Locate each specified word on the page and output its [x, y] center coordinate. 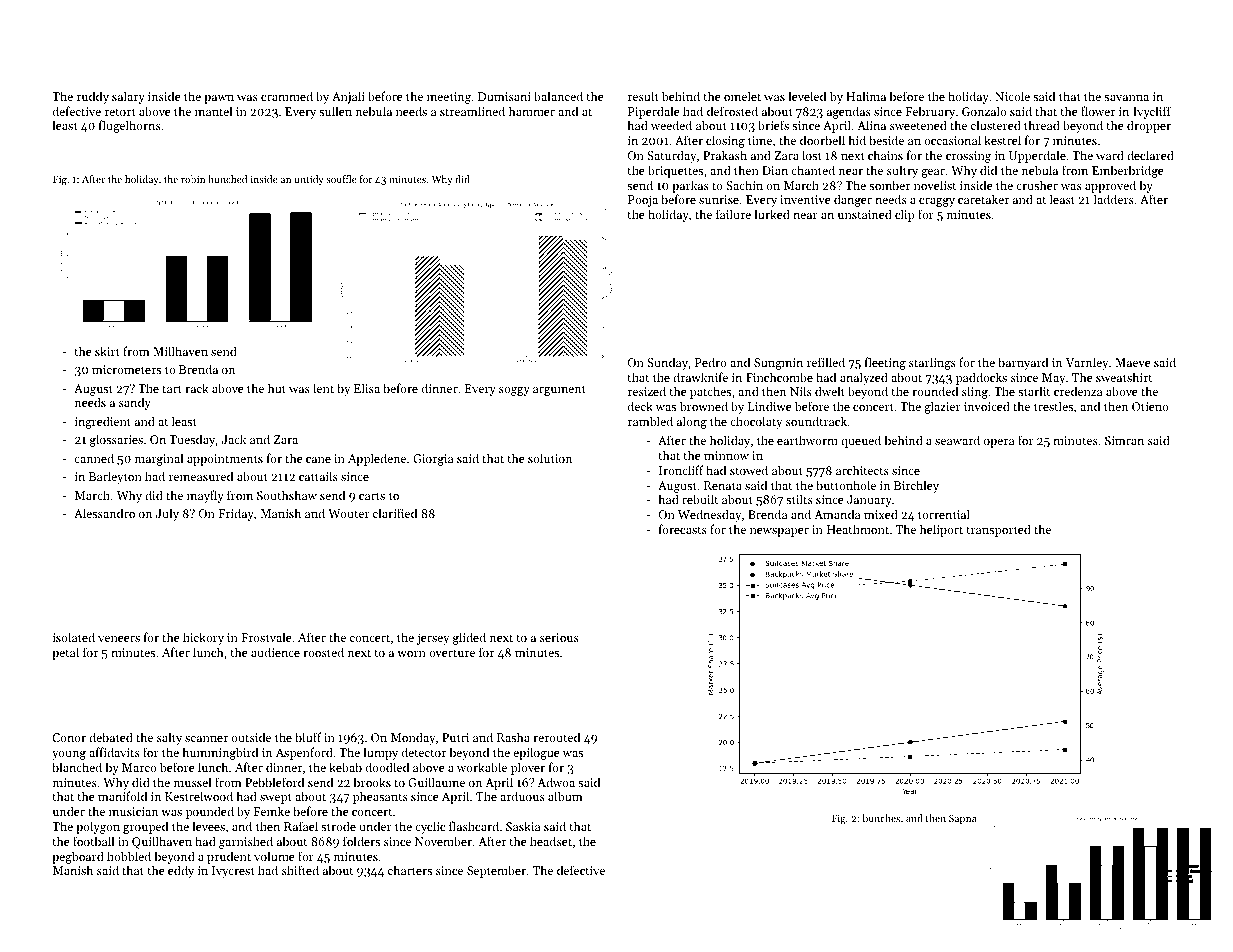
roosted [323, 652]
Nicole [1012, 96]
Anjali [348, 97]
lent [323, 388]
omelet [742, 96]
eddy [181, 871]
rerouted [556, 737]
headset [551, 841]
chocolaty [756, 422]
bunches [881, 818]
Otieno [1150, 406]
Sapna [962, 819]
